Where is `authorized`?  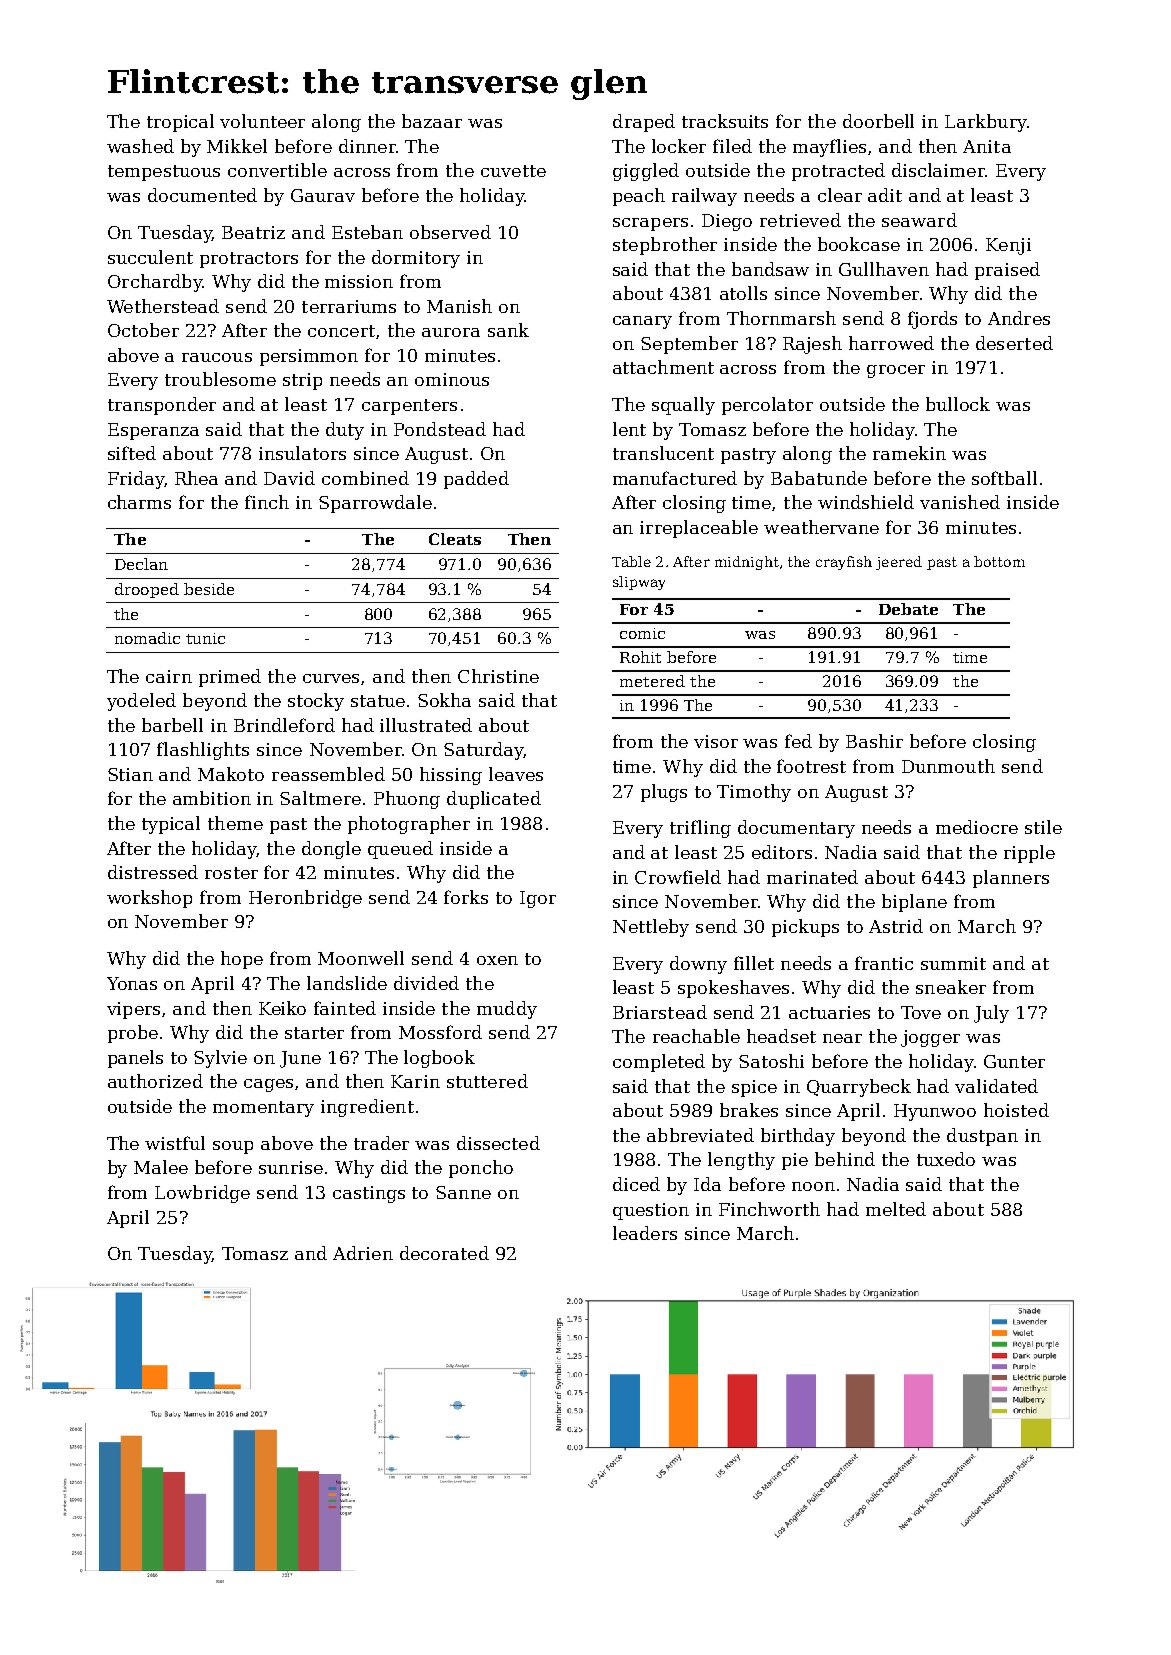 authorized is located at coordinates (155, 1081).
